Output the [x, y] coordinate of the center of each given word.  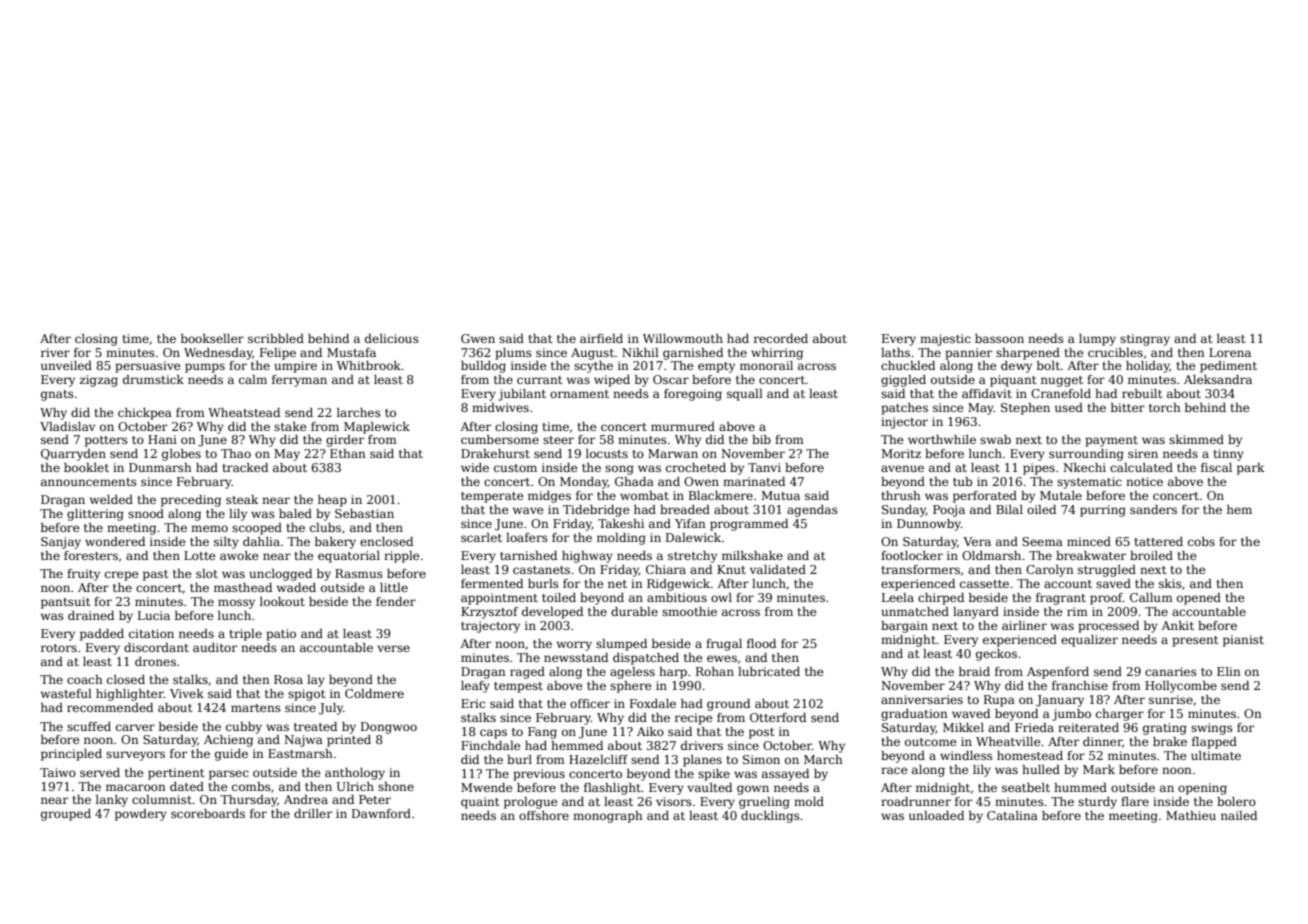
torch [1165, 407]
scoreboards [208, 813]
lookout [282, 601]
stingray [1145, 340]
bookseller [212, 338]
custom [515, 468]
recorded [781, 338]
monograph [608, 817]
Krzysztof [489, 613]
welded [111, 499]
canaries [1171, 671]
